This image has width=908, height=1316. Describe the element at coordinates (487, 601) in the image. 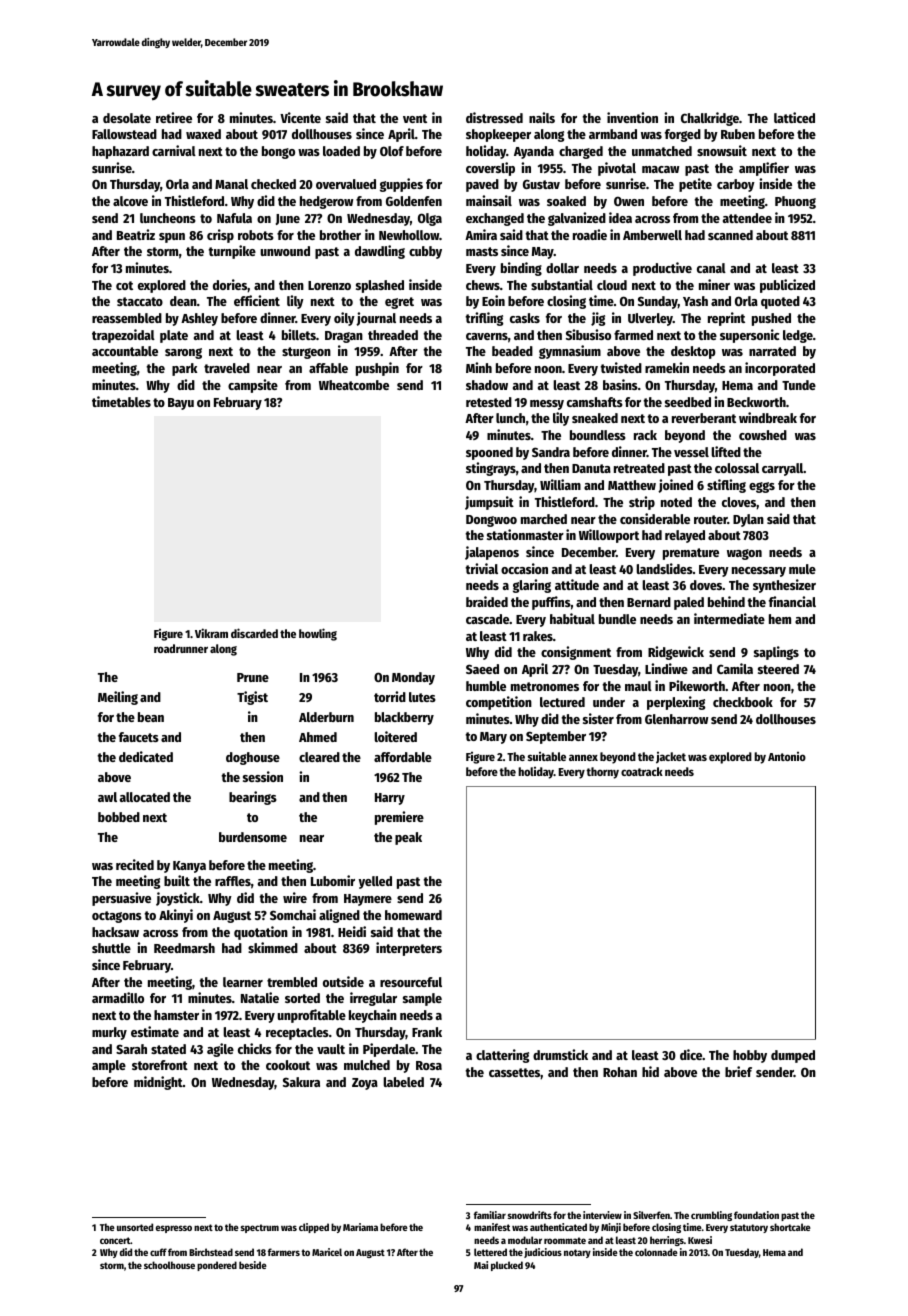

I see `braided` at that location.
